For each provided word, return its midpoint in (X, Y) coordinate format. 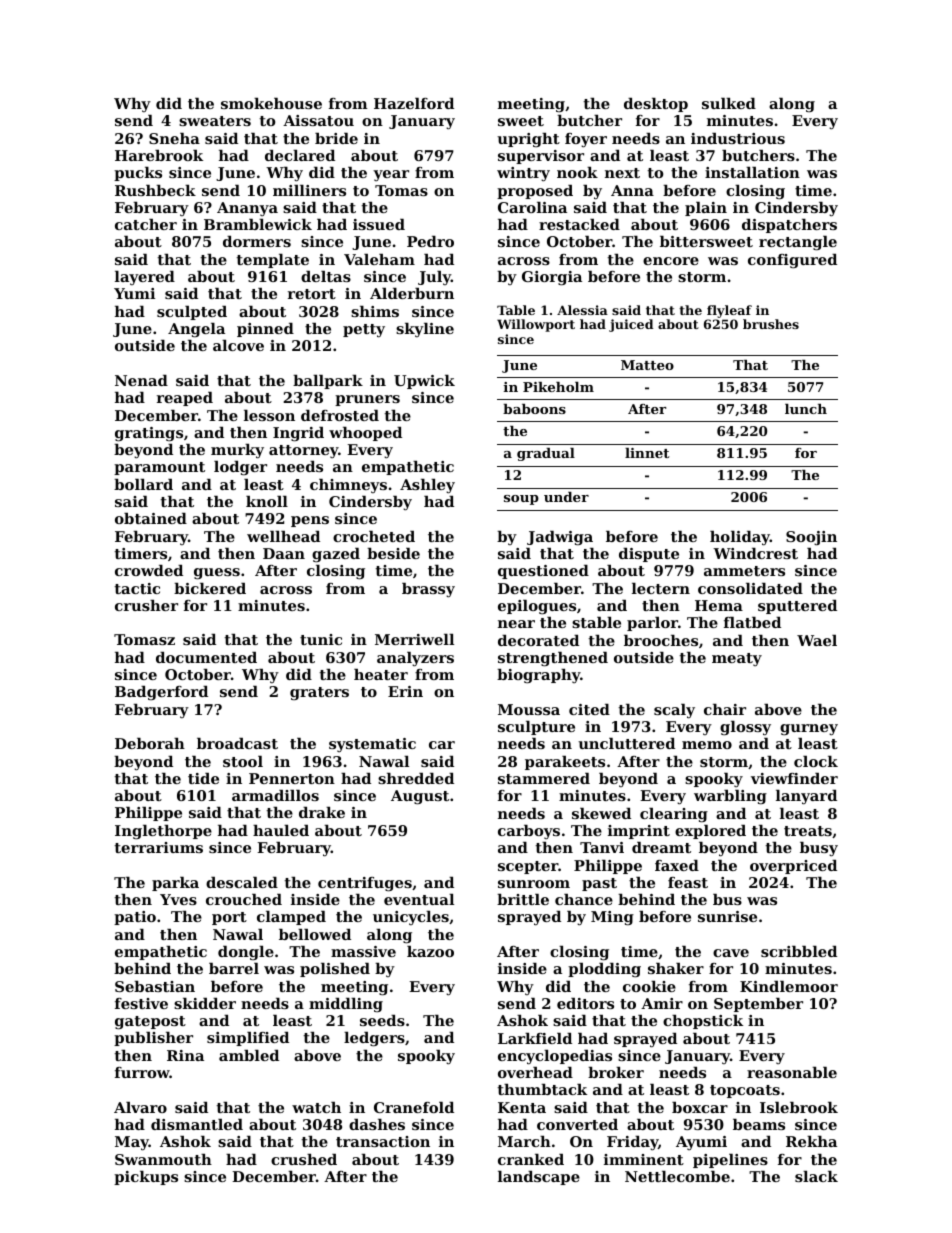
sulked (729, 103)
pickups (146, 1178)
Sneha (174, 138)
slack (816, 1176)
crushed (304, 1159)
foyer (586, 140)
